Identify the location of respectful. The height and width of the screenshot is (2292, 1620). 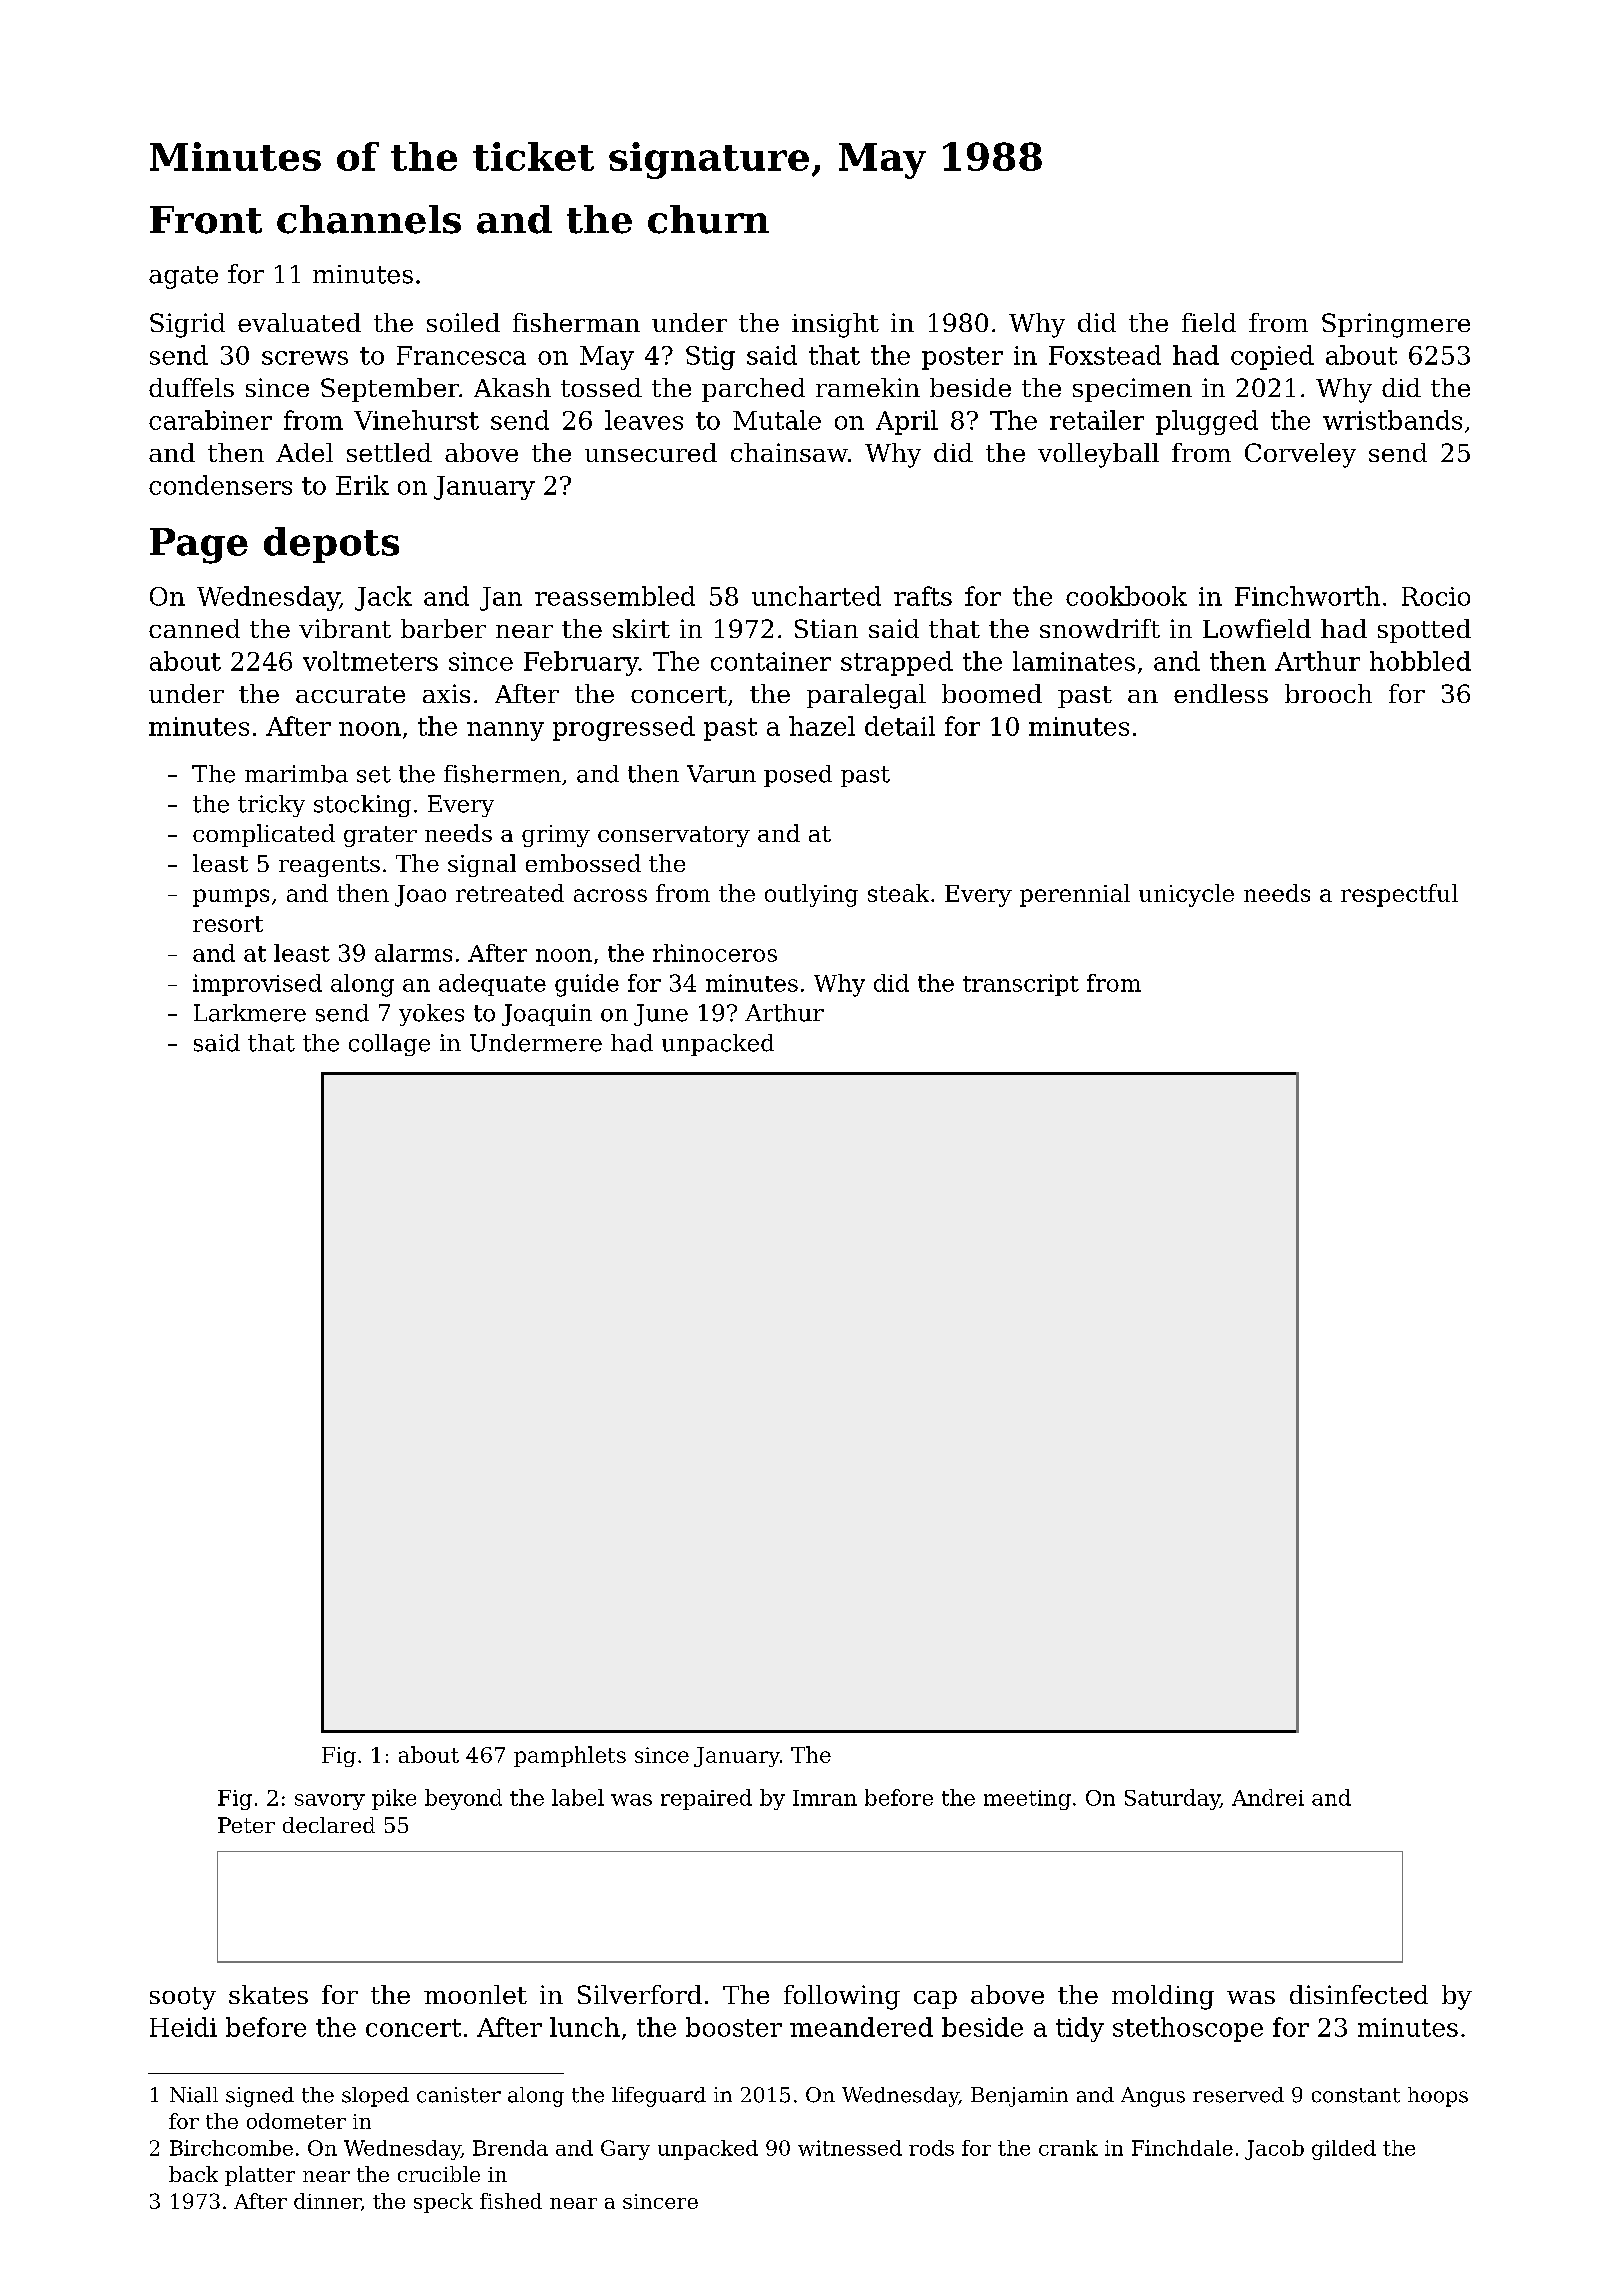
(1399, 895).
